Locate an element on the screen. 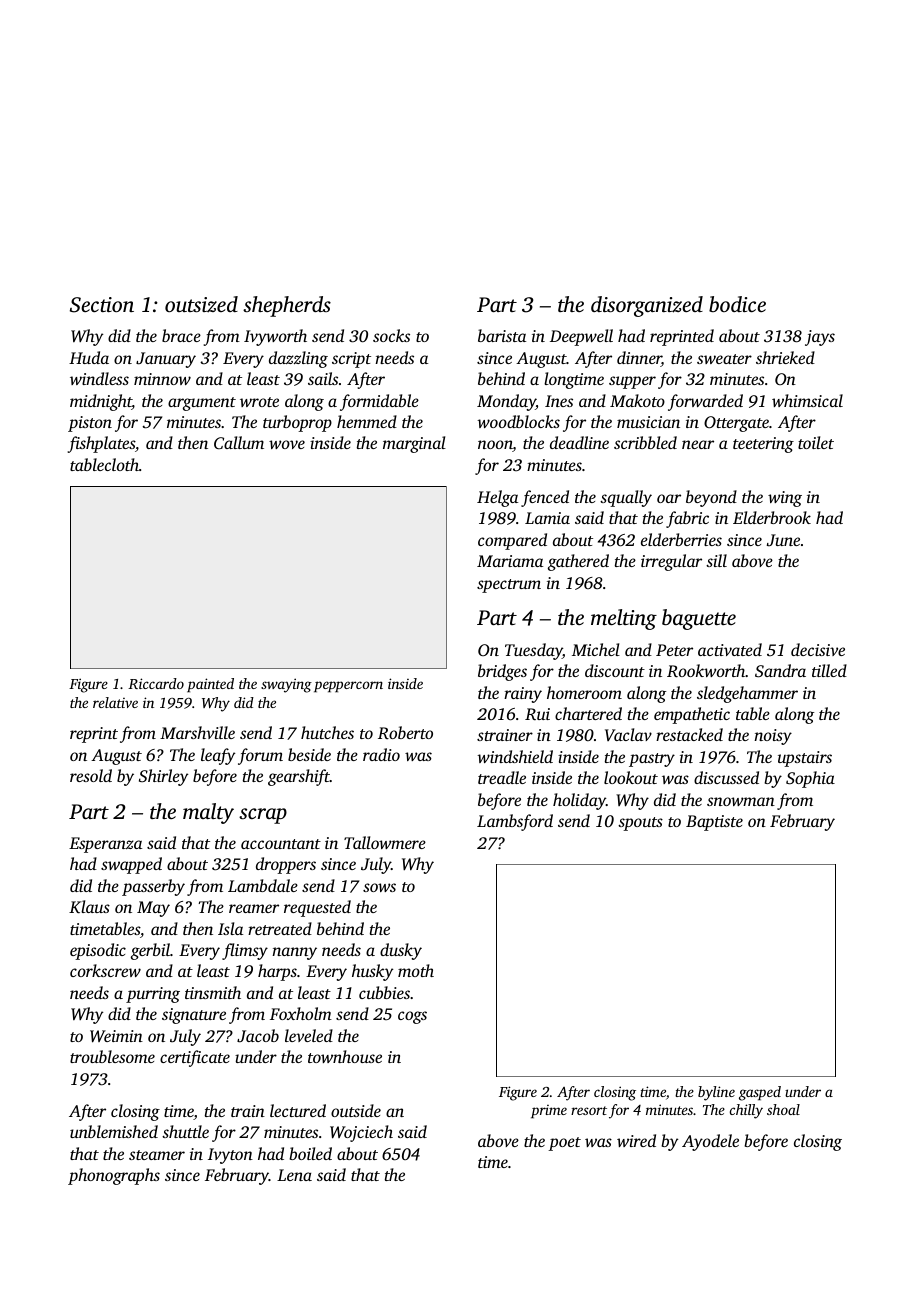 This screenshot has height=1314, width=924. shepherds is located at coordinates (287, 306).
